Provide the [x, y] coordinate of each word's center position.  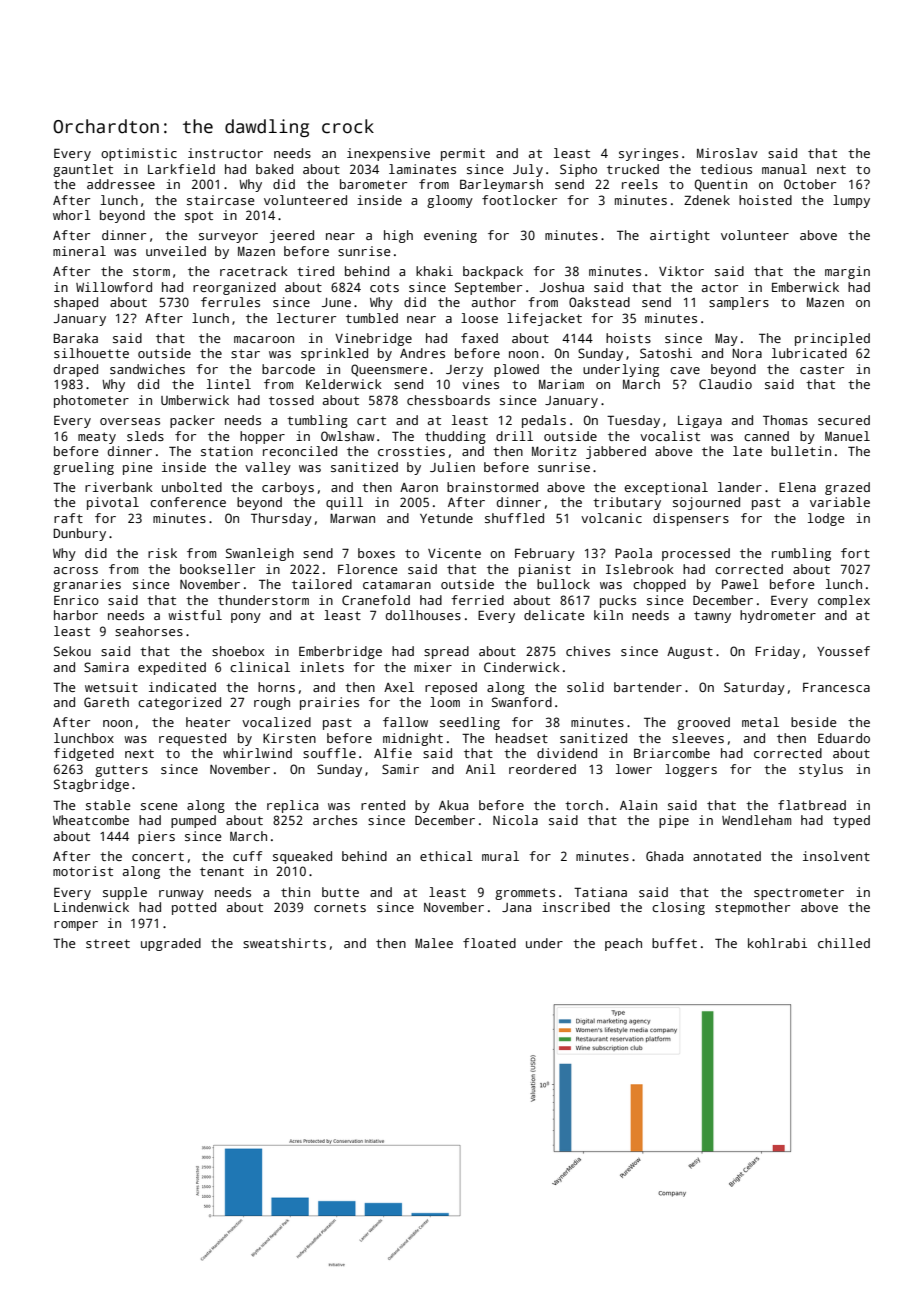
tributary [627, 503]
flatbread [812, 805]
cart [371, 420]
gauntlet [83, 170]
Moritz [554, 451]
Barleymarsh [501, 185]
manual [784, 169]
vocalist [670, 436]
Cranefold [376, 600]
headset [522, 738]
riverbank [119, 487]
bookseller [217, 569]
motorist [83, 871]
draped [76, 370]
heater [208, 722]
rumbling [801, 554]
